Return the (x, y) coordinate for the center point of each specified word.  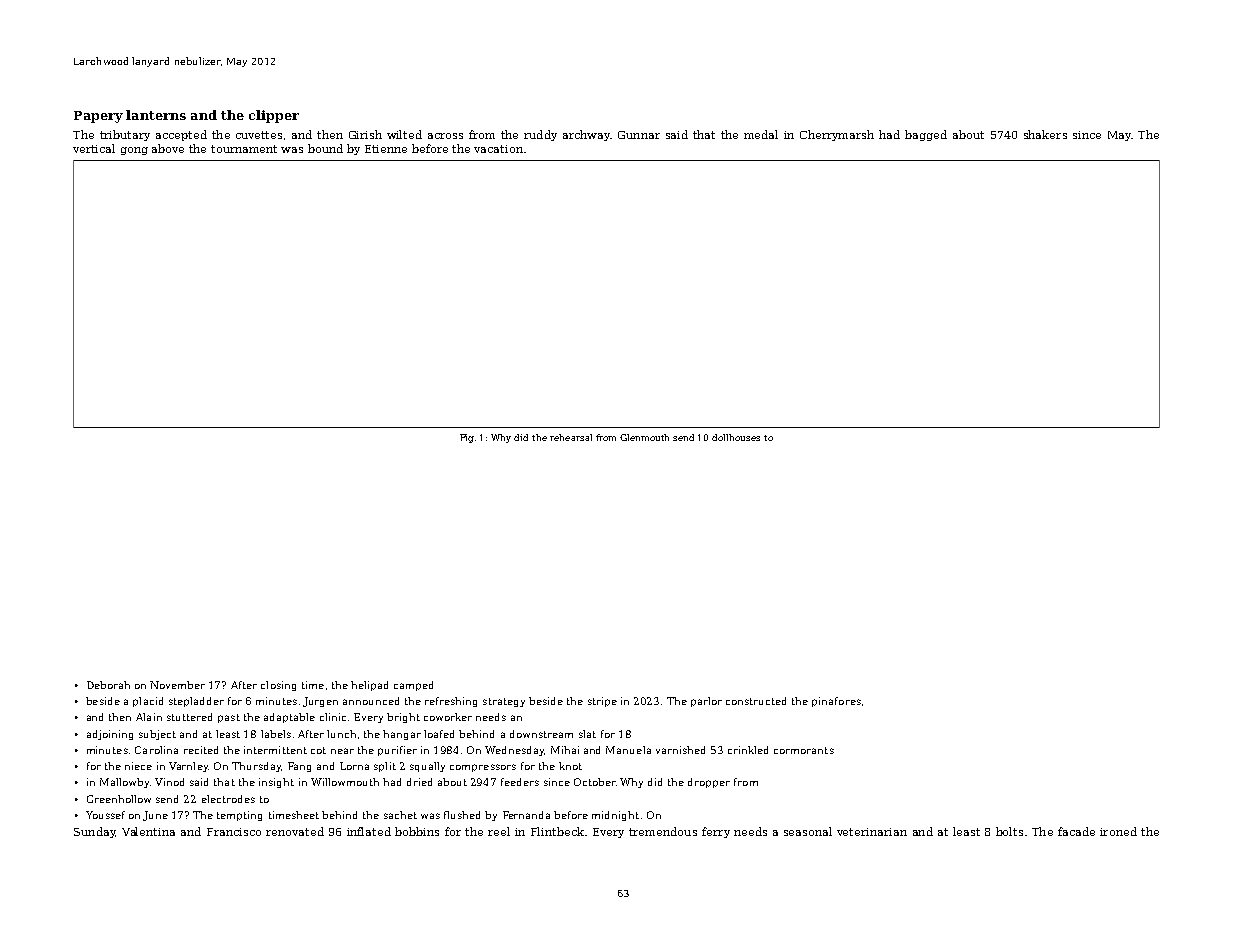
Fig (467, 438)
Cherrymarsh (837, 135)
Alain (149, 717)
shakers (1045, 134)
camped (413, 686)
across (445, 136)
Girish (365, 134)
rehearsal (571, 437)
